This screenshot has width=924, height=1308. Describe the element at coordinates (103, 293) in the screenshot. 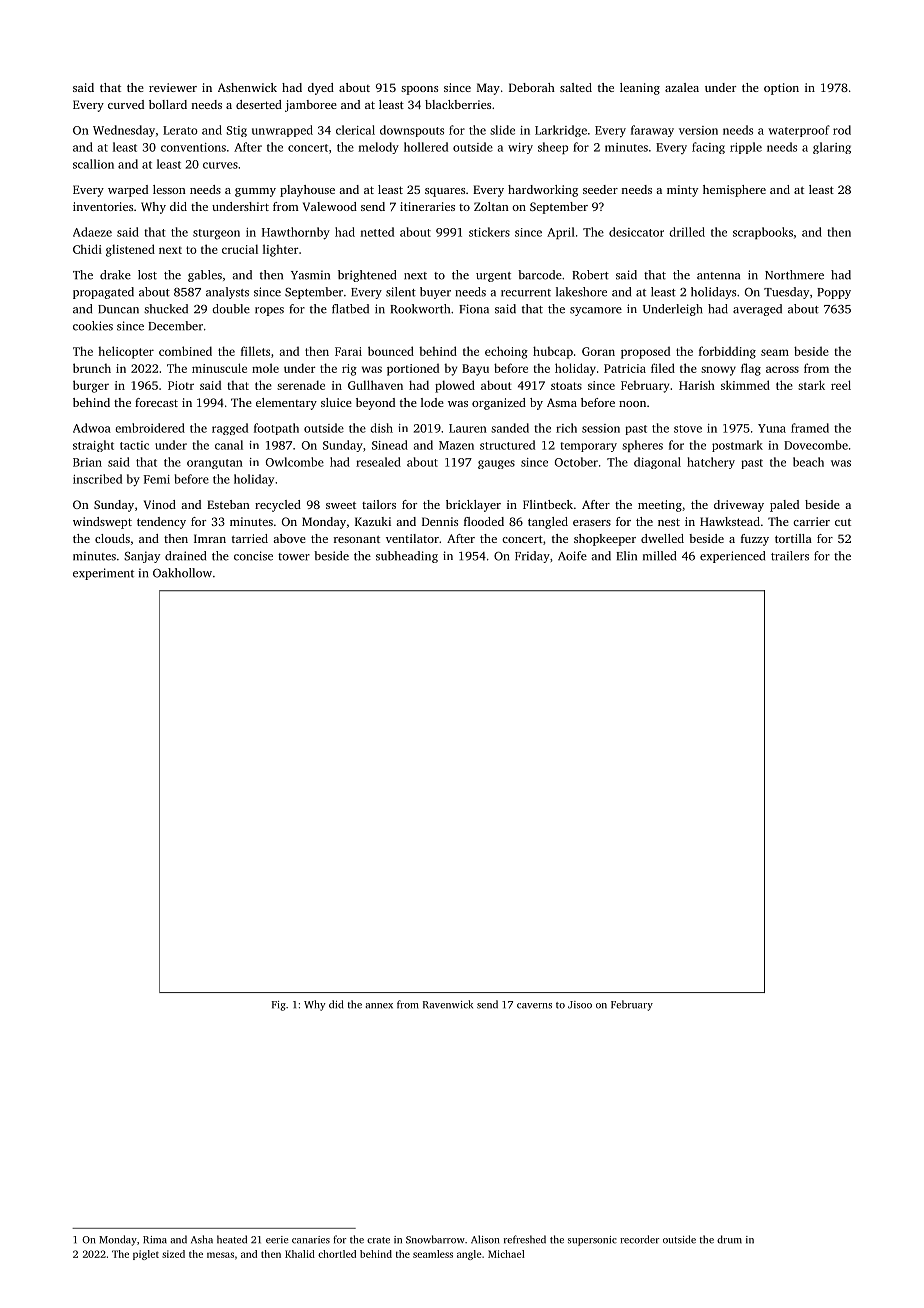

I see `propagated` at that location.
